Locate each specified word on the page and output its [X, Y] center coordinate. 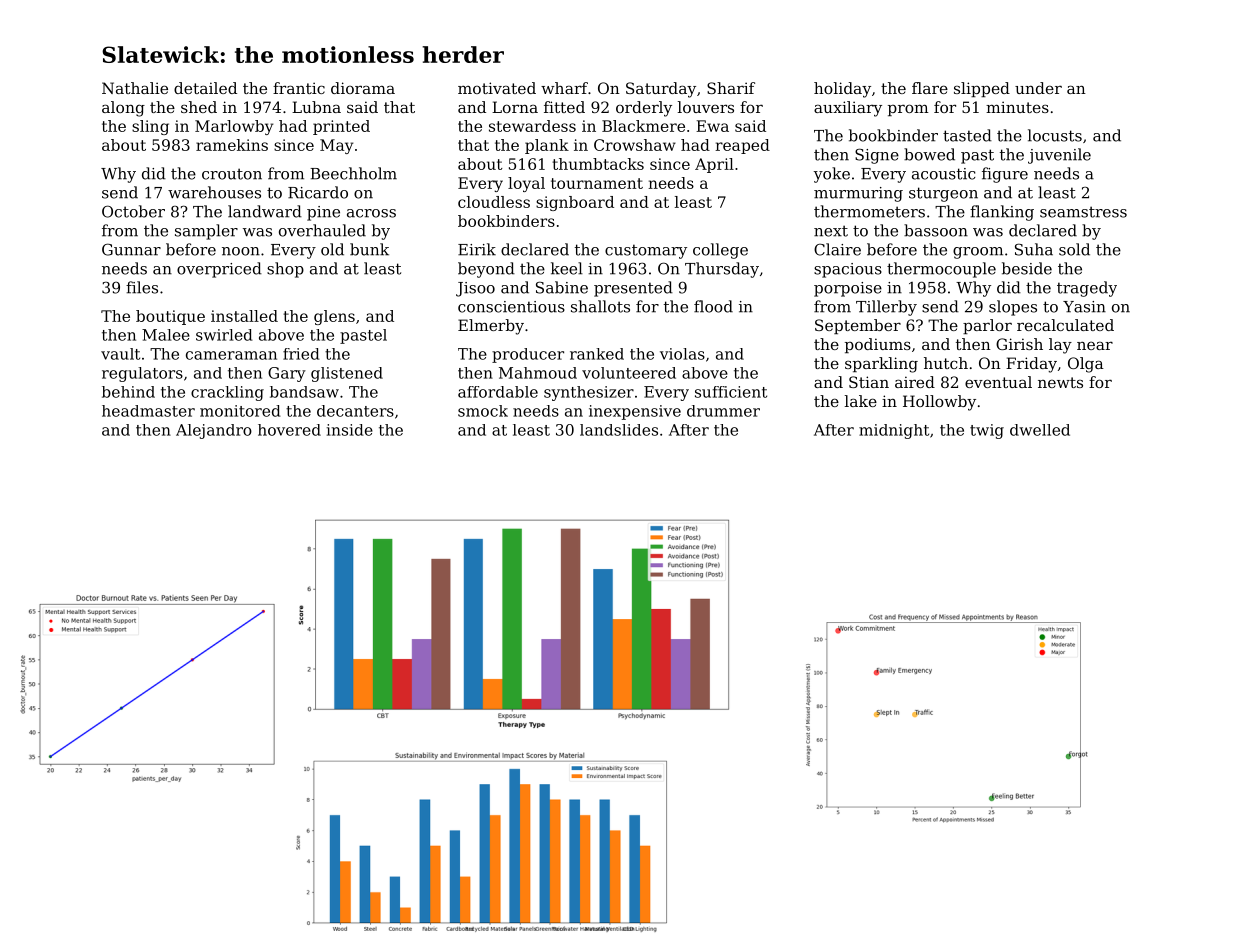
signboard [575, 203]
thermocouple [941, 270]
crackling [227, 393]
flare [930, 88]
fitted [564, 107]
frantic [299, 88]
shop [285, 270]
